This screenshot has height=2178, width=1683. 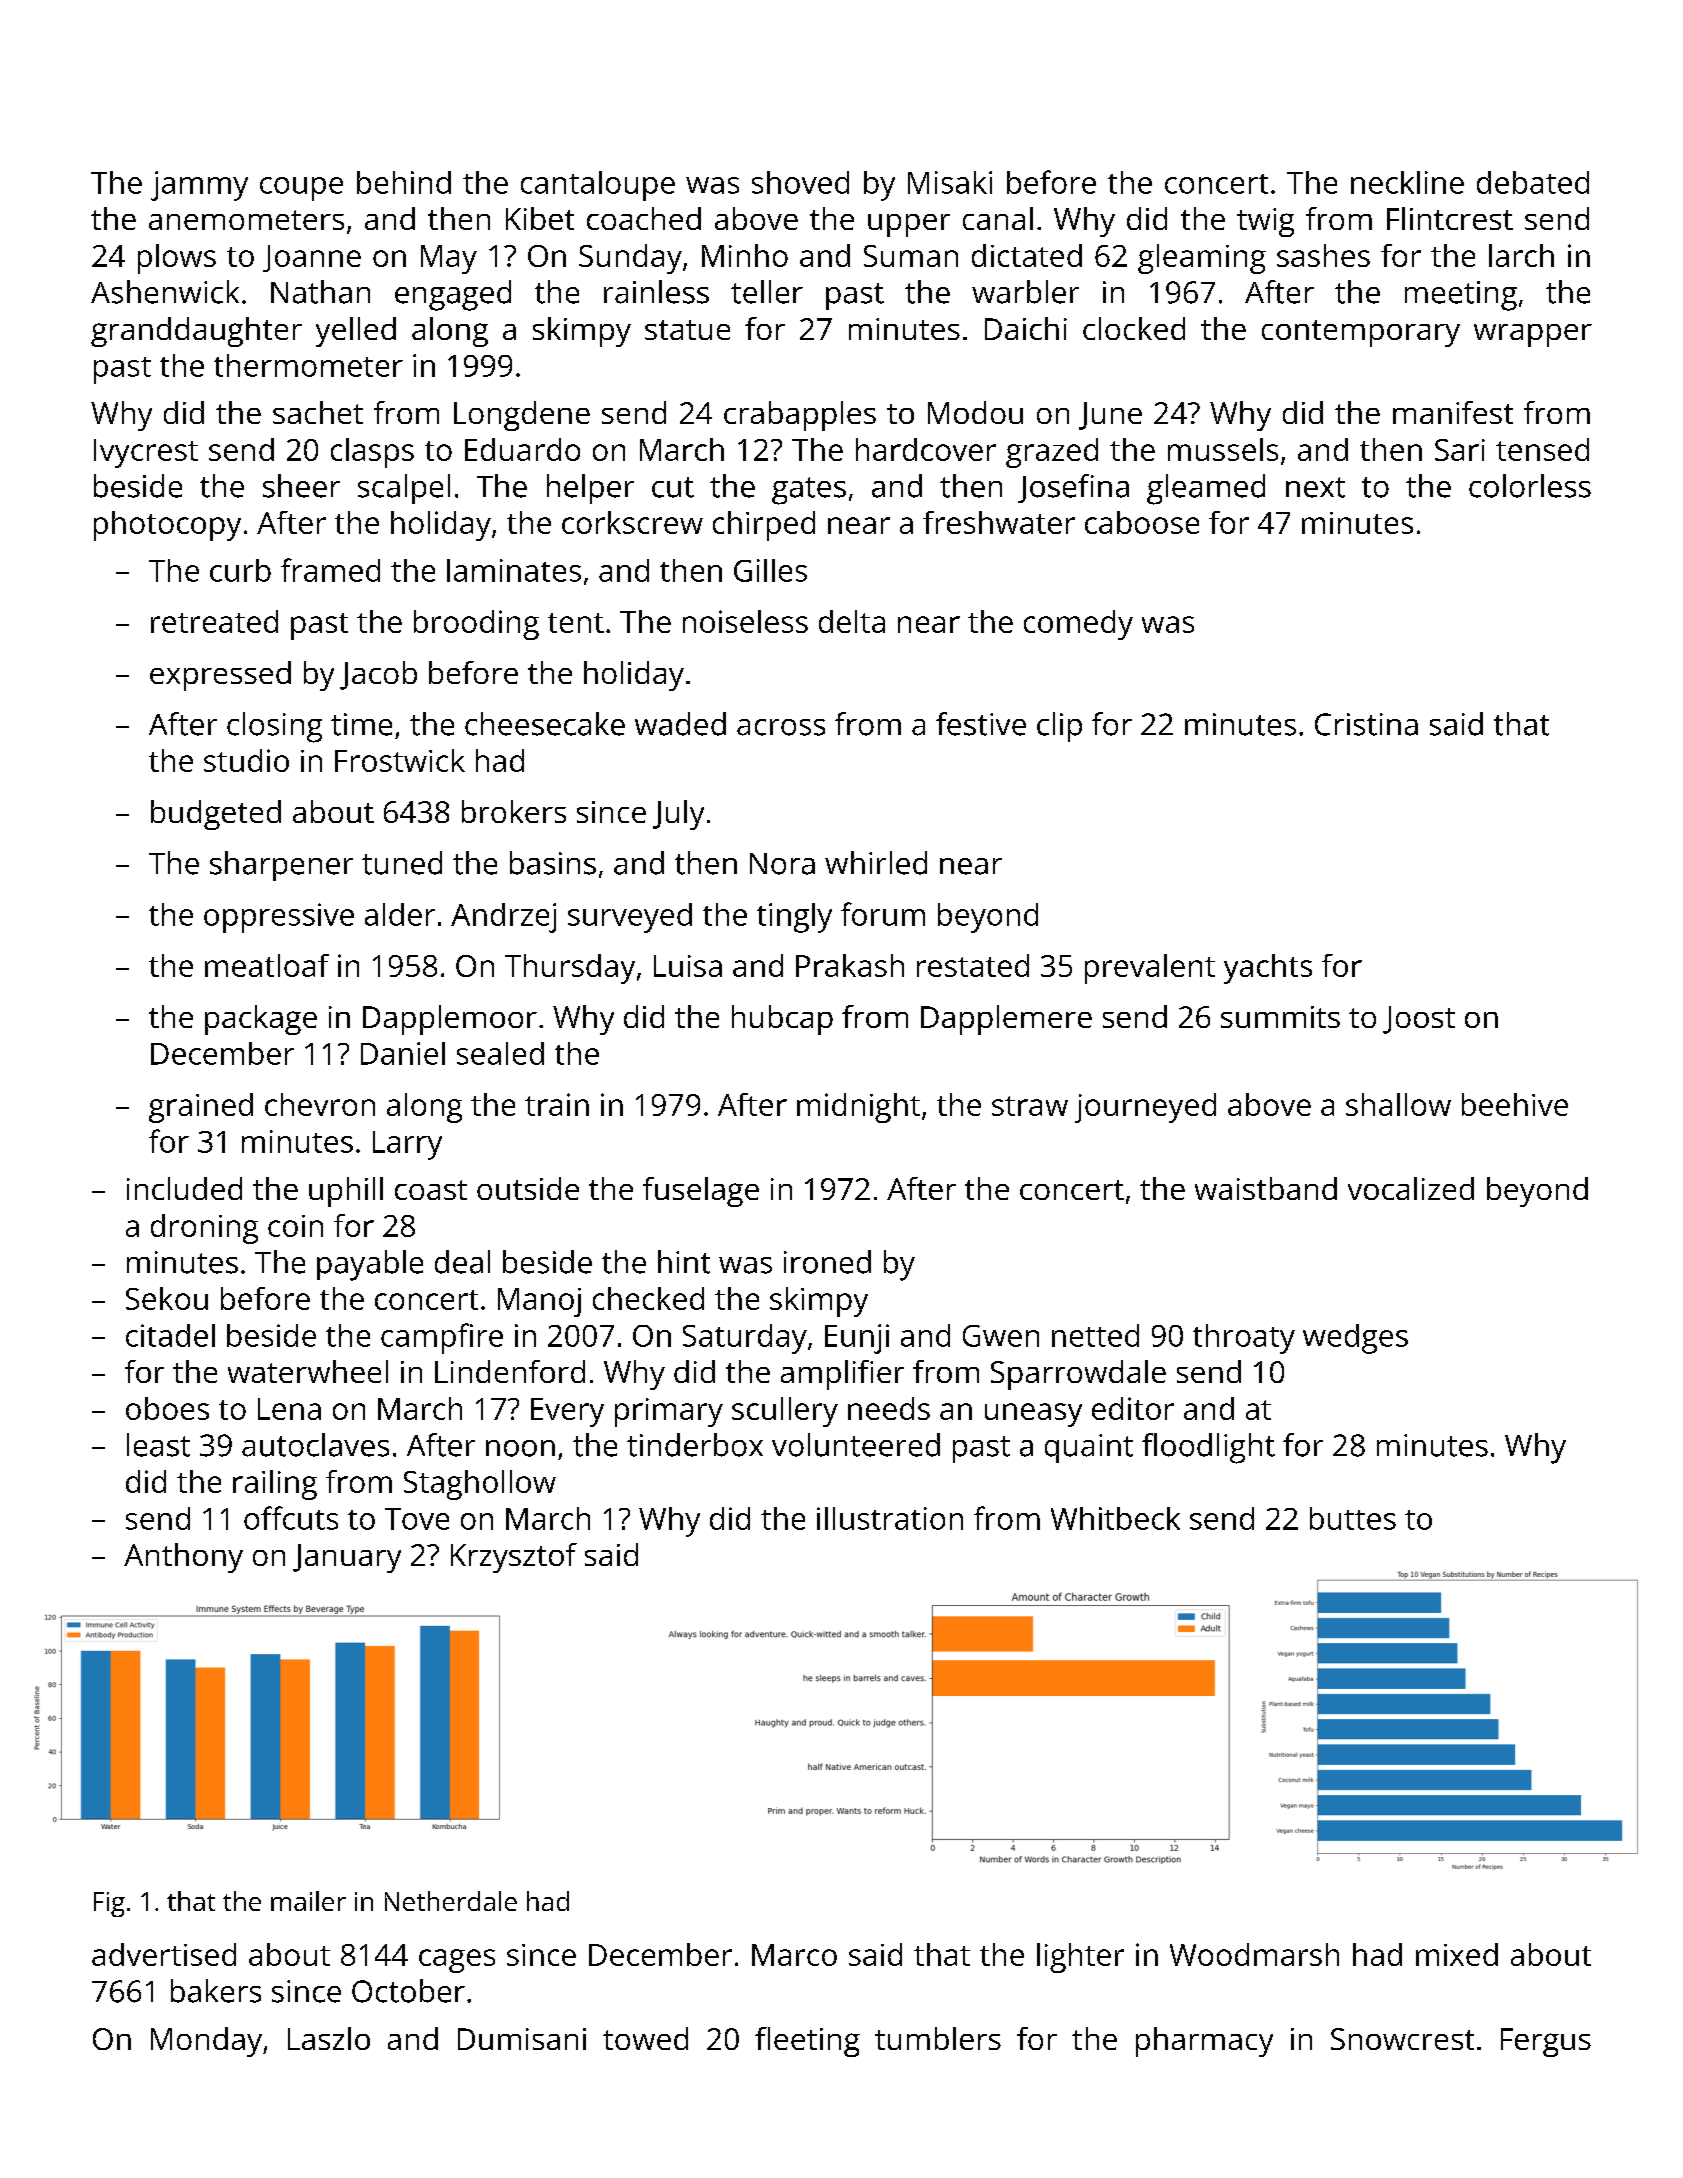 What do you see at coordinates (1453, 412) in the screenshot?
I see `manifest` at bounding box center [1453, 412].
